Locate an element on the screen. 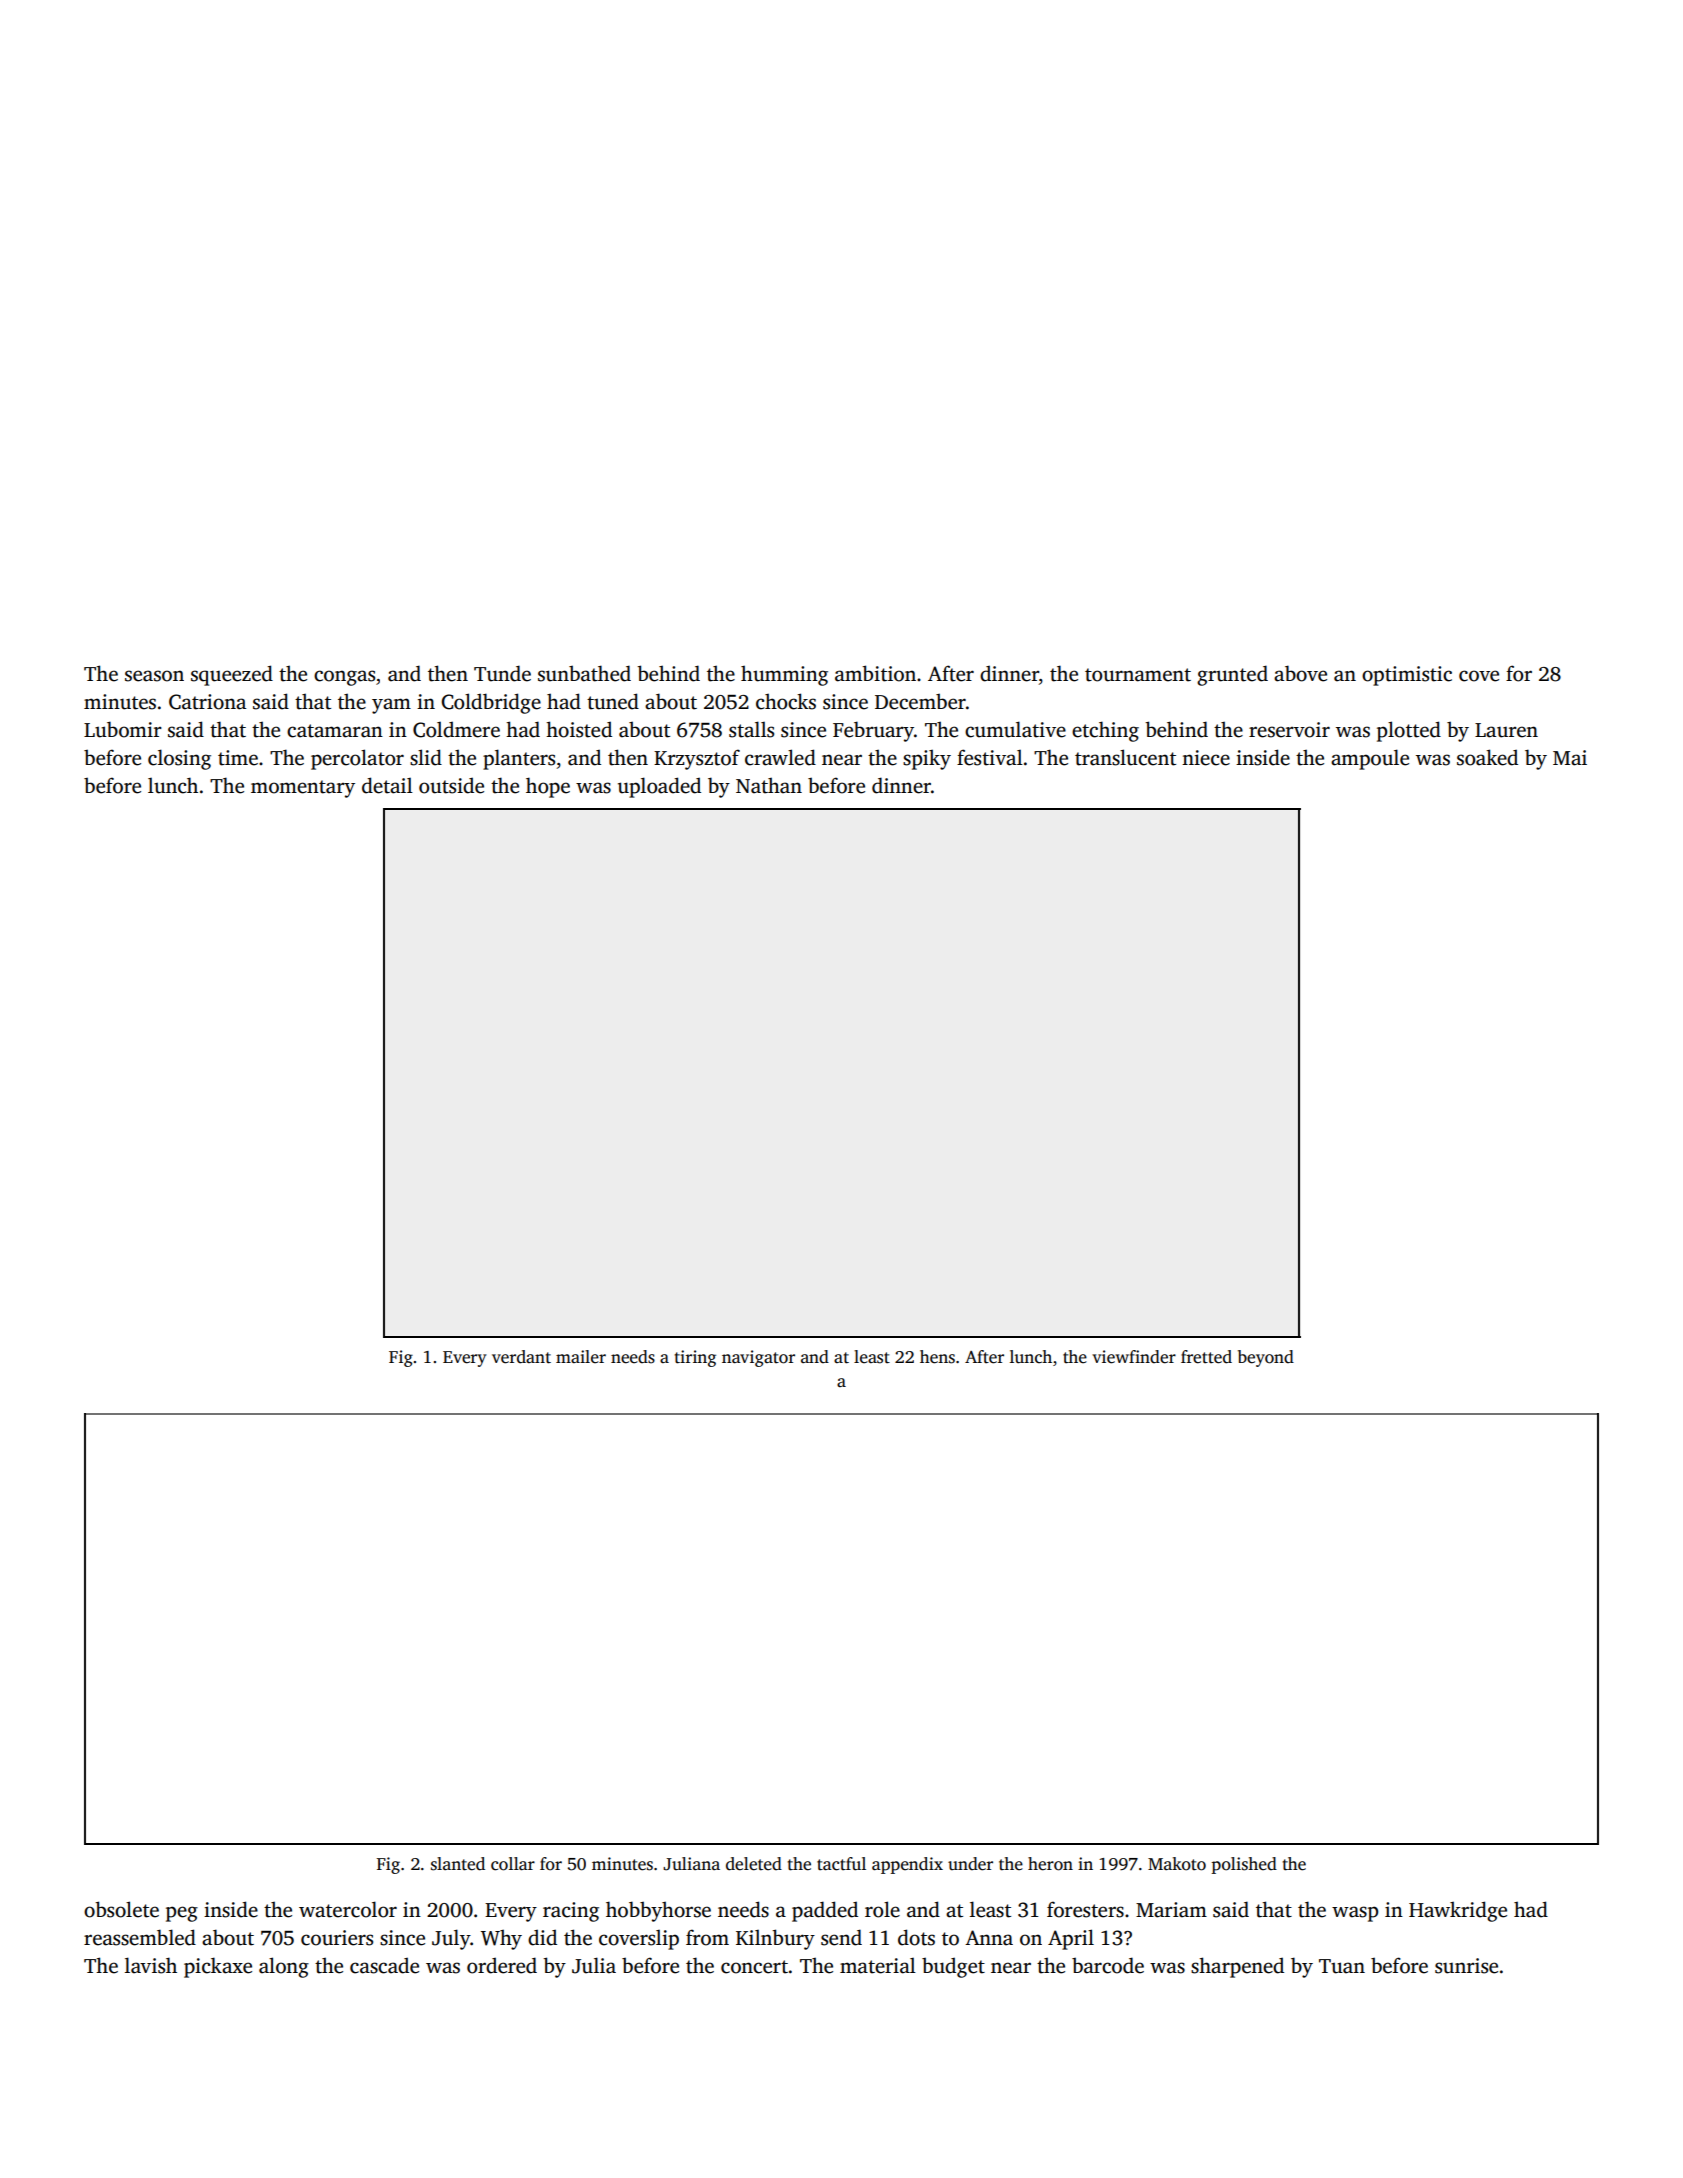  season is located at coordinates (154, 676).
